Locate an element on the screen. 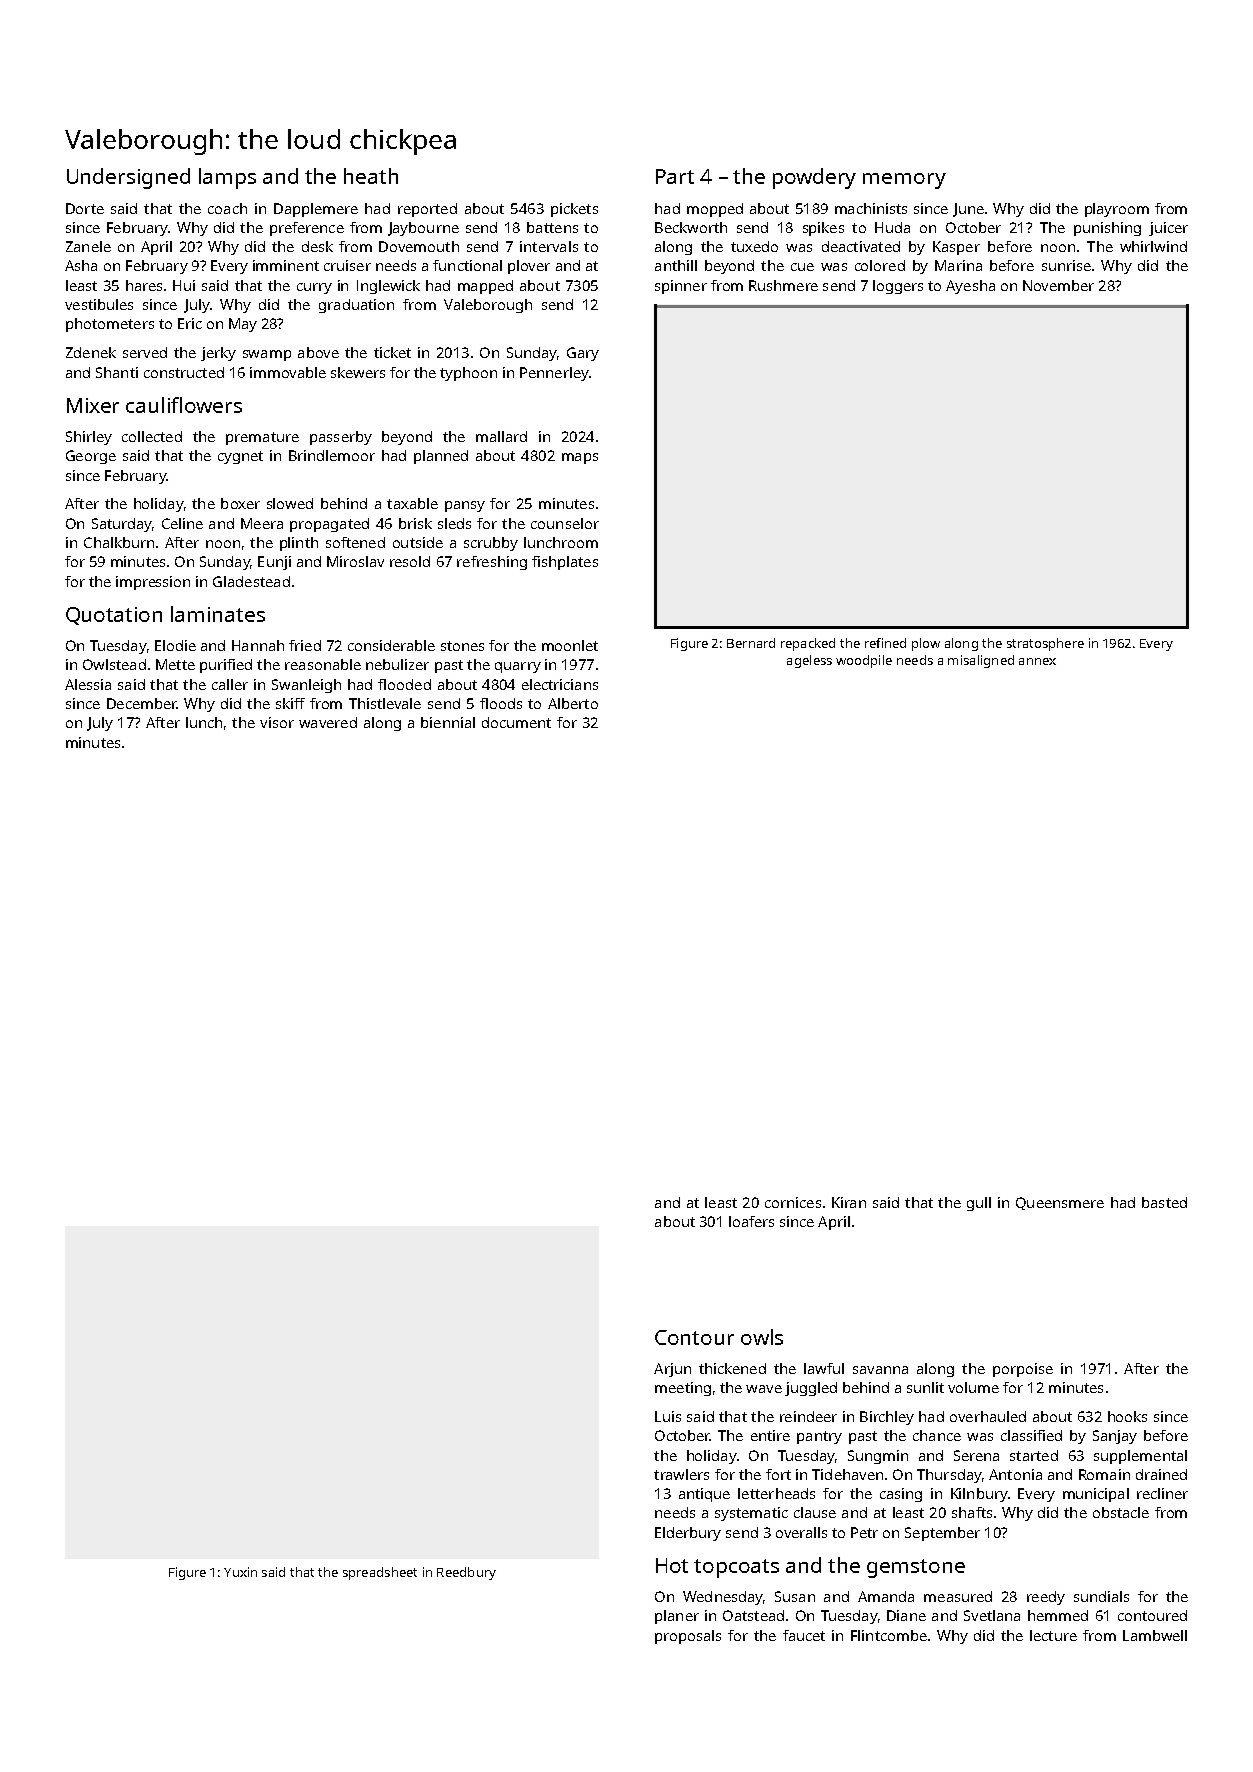  loafers is located at coordinates (751, 1221).
